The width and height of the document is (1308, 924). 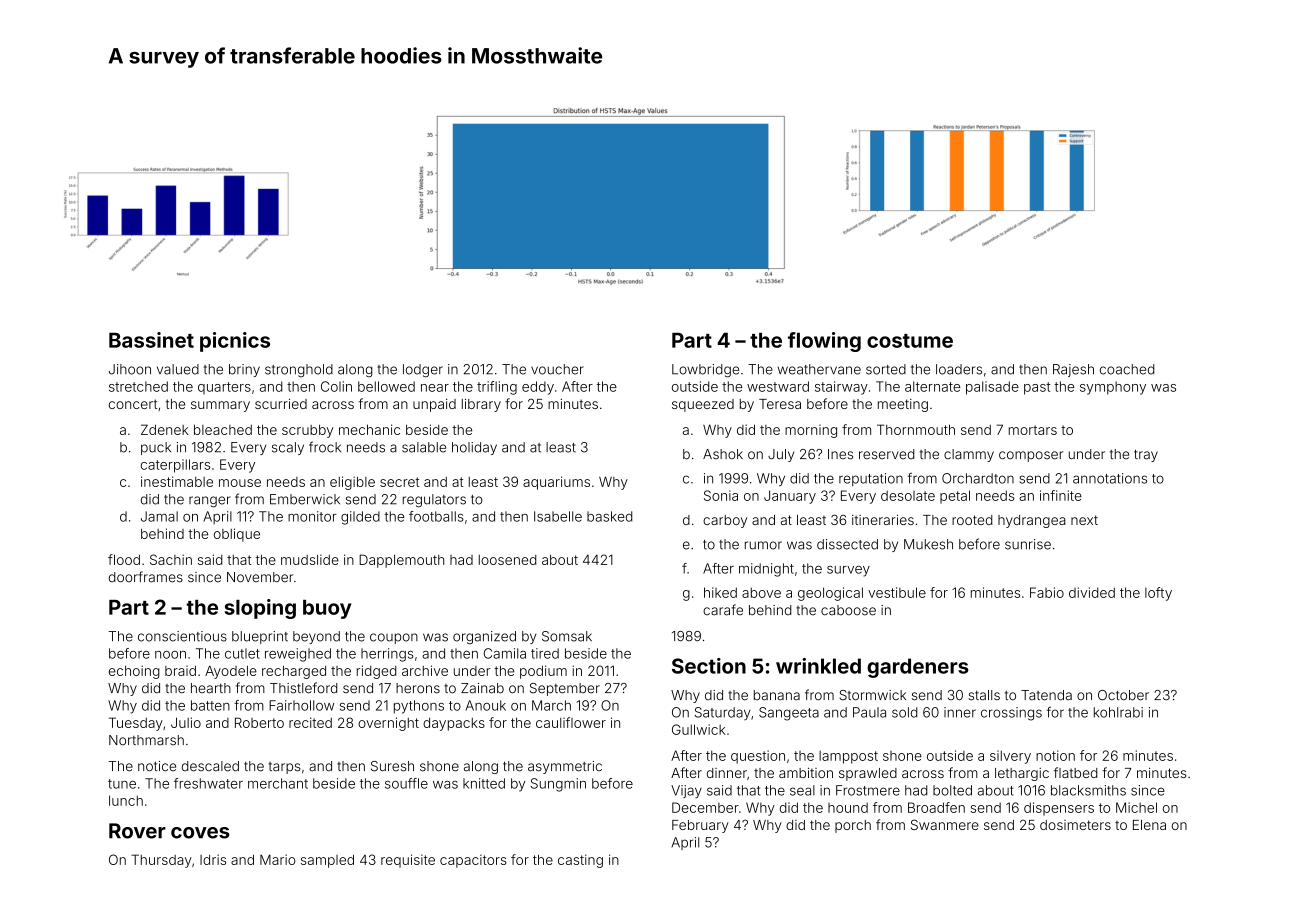 I want to click on porch, so click(x=853, y=826).
